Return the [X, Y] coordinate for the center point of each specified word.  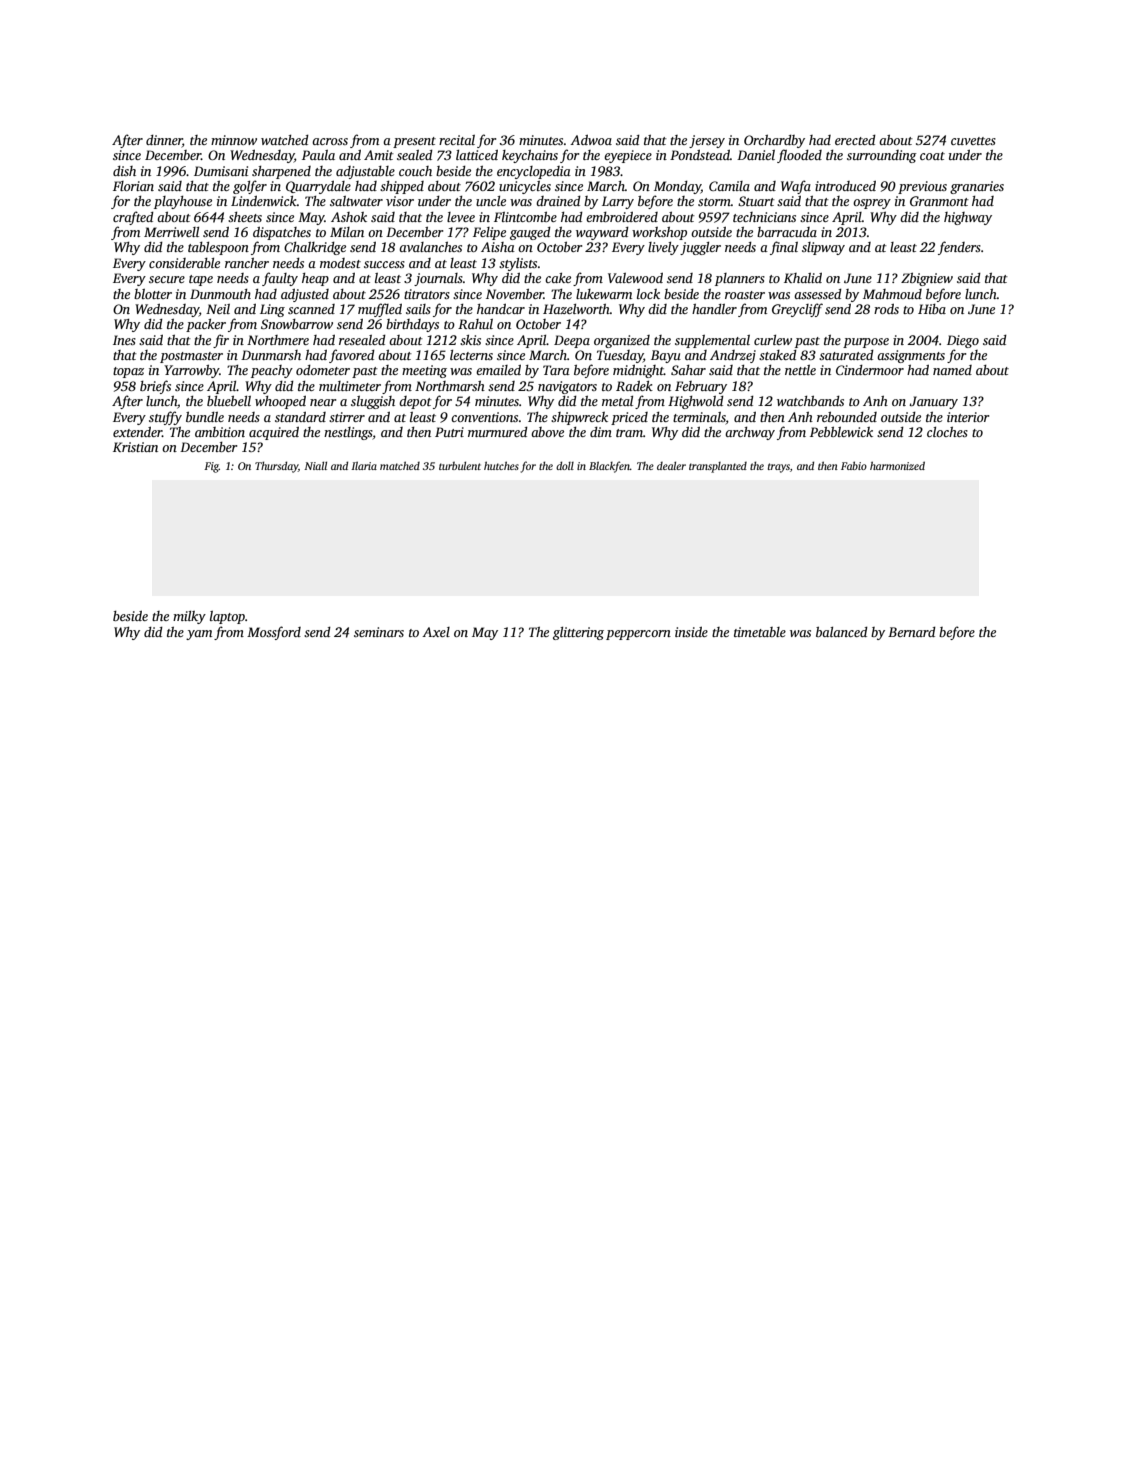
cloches [947, 432]
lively [663, 248]
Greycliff [797, 310]
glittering [578, 633]
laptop [227, 617]
